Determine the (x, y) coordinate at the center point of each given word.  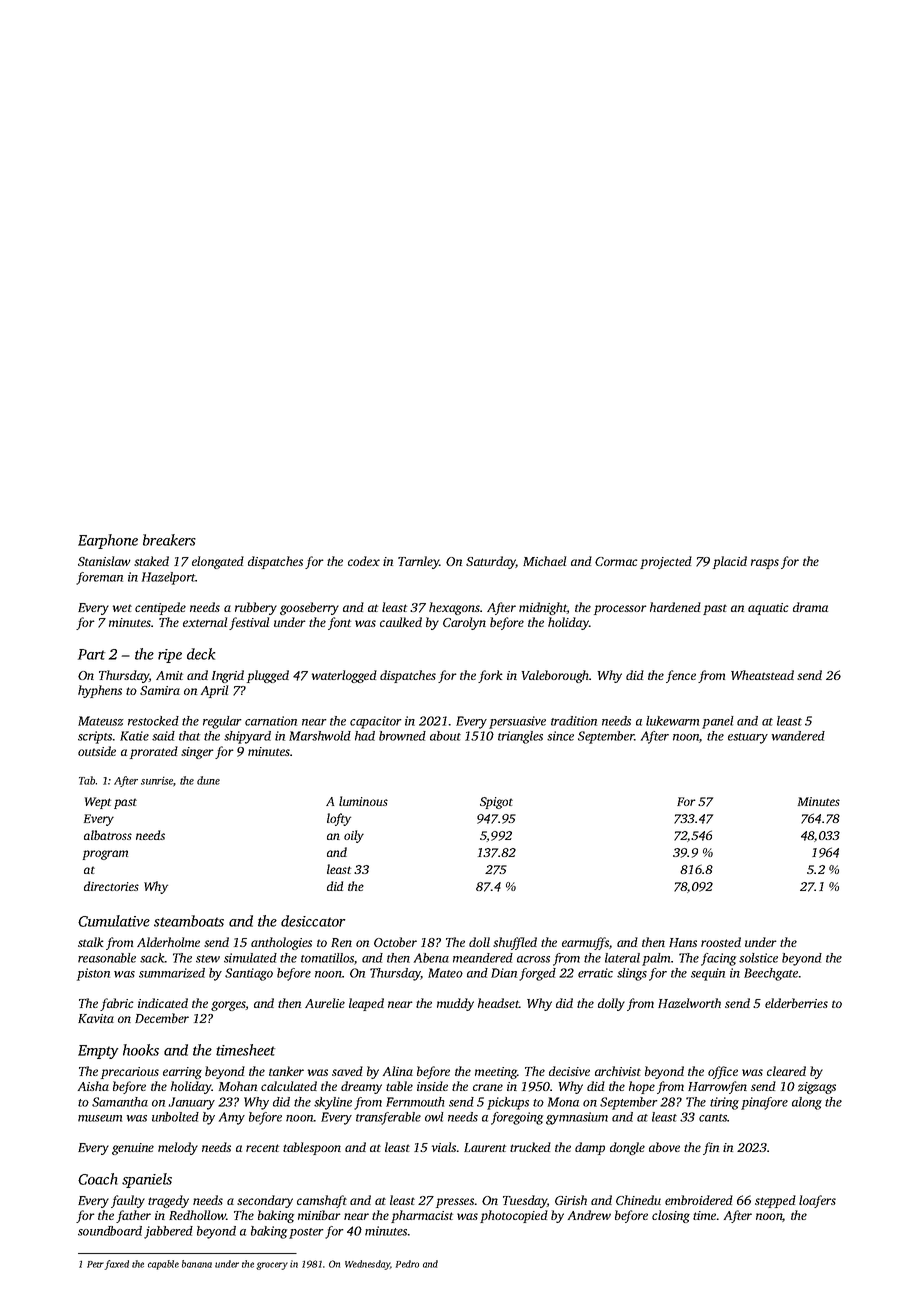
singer (197, 753)
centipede (160, 608)
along (807, 1103)
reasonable (107, 958)
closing (671, 1216)
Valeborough (555, 676)
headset (498, 1003)
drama (810, 607)
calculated (289, 1086)
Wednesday (367, 1265)
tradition (574, 721)
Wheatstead (762, 675)
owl (434, 1117)
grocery (272, 1266)
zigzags (817, 1088)
